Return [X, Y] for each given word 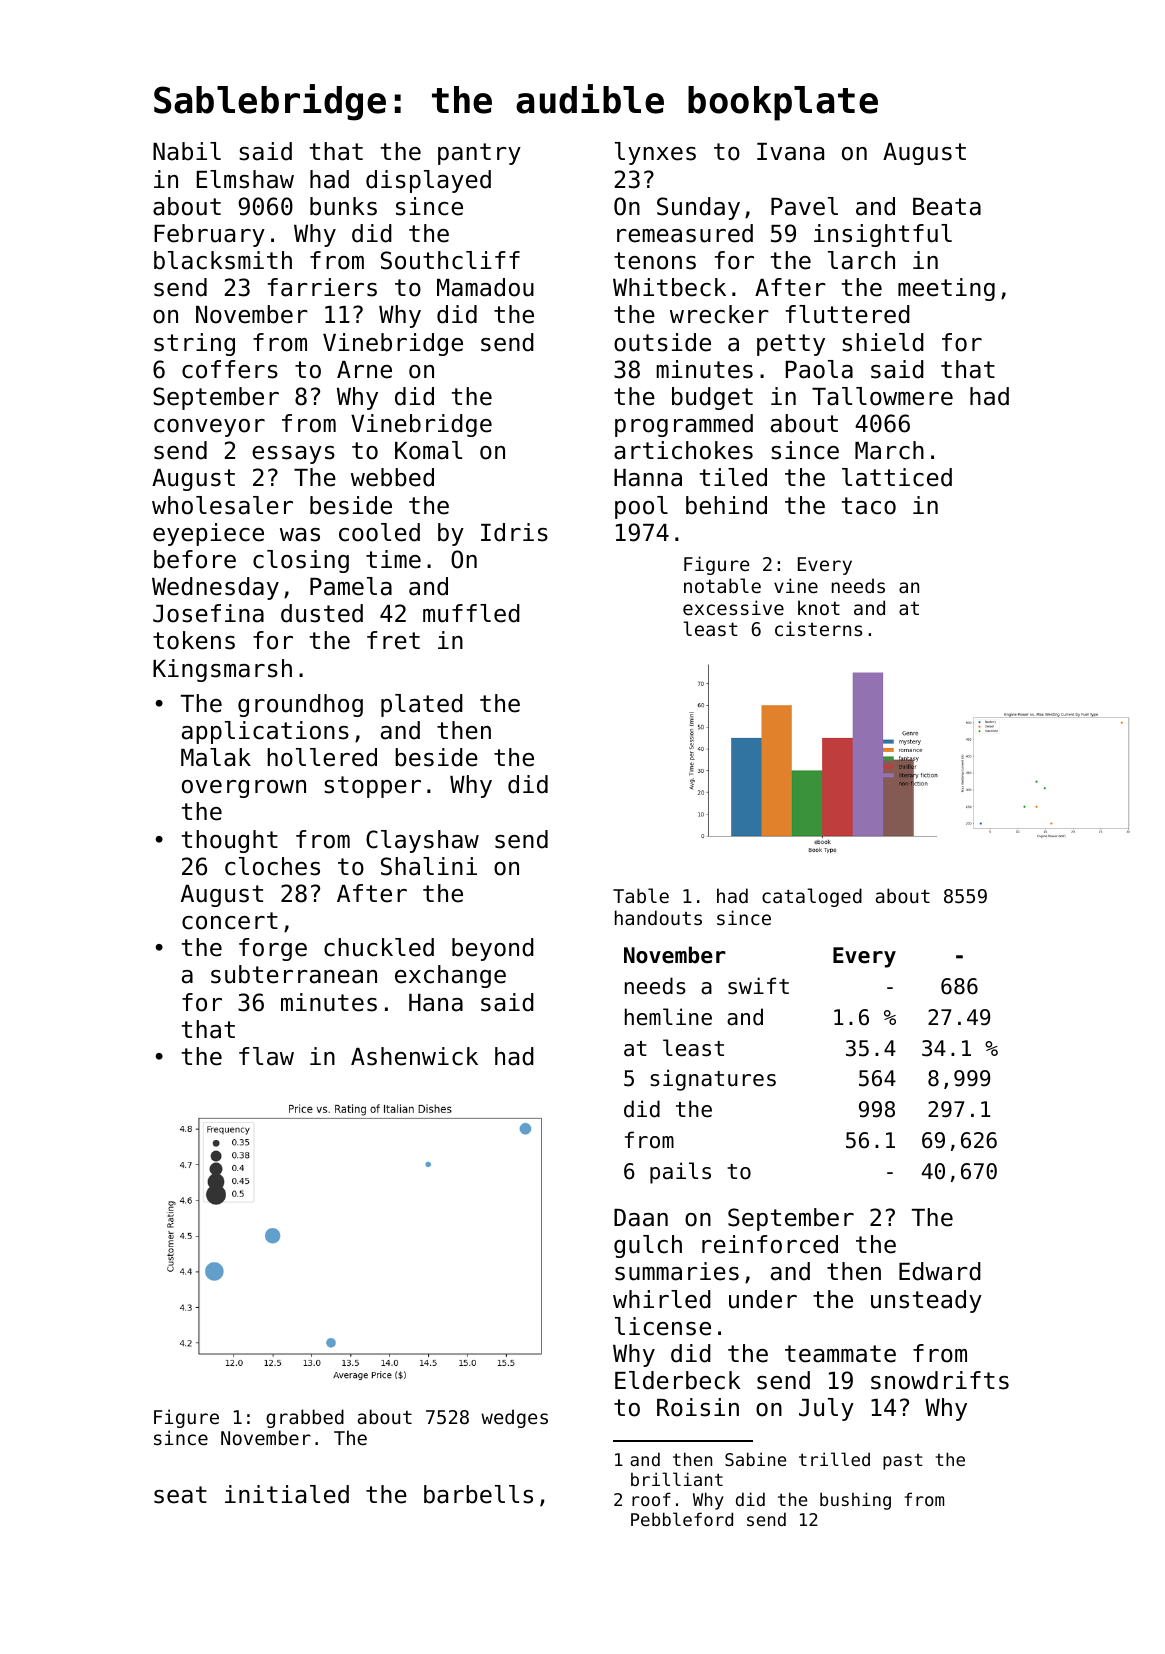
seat [180, 1495]
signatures [713, 1080]
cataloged [812, 897]
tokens [194, 640]
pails [680, 1173]
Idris [514, 532]
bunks [343, 206]
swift [758, 986]
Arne [364, 370]
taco [869, 506]
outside [662, 342]
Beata [947, 207]
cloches [272, 866]
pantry [479, 154]
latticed [897, 477]
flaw [266, 1056]
